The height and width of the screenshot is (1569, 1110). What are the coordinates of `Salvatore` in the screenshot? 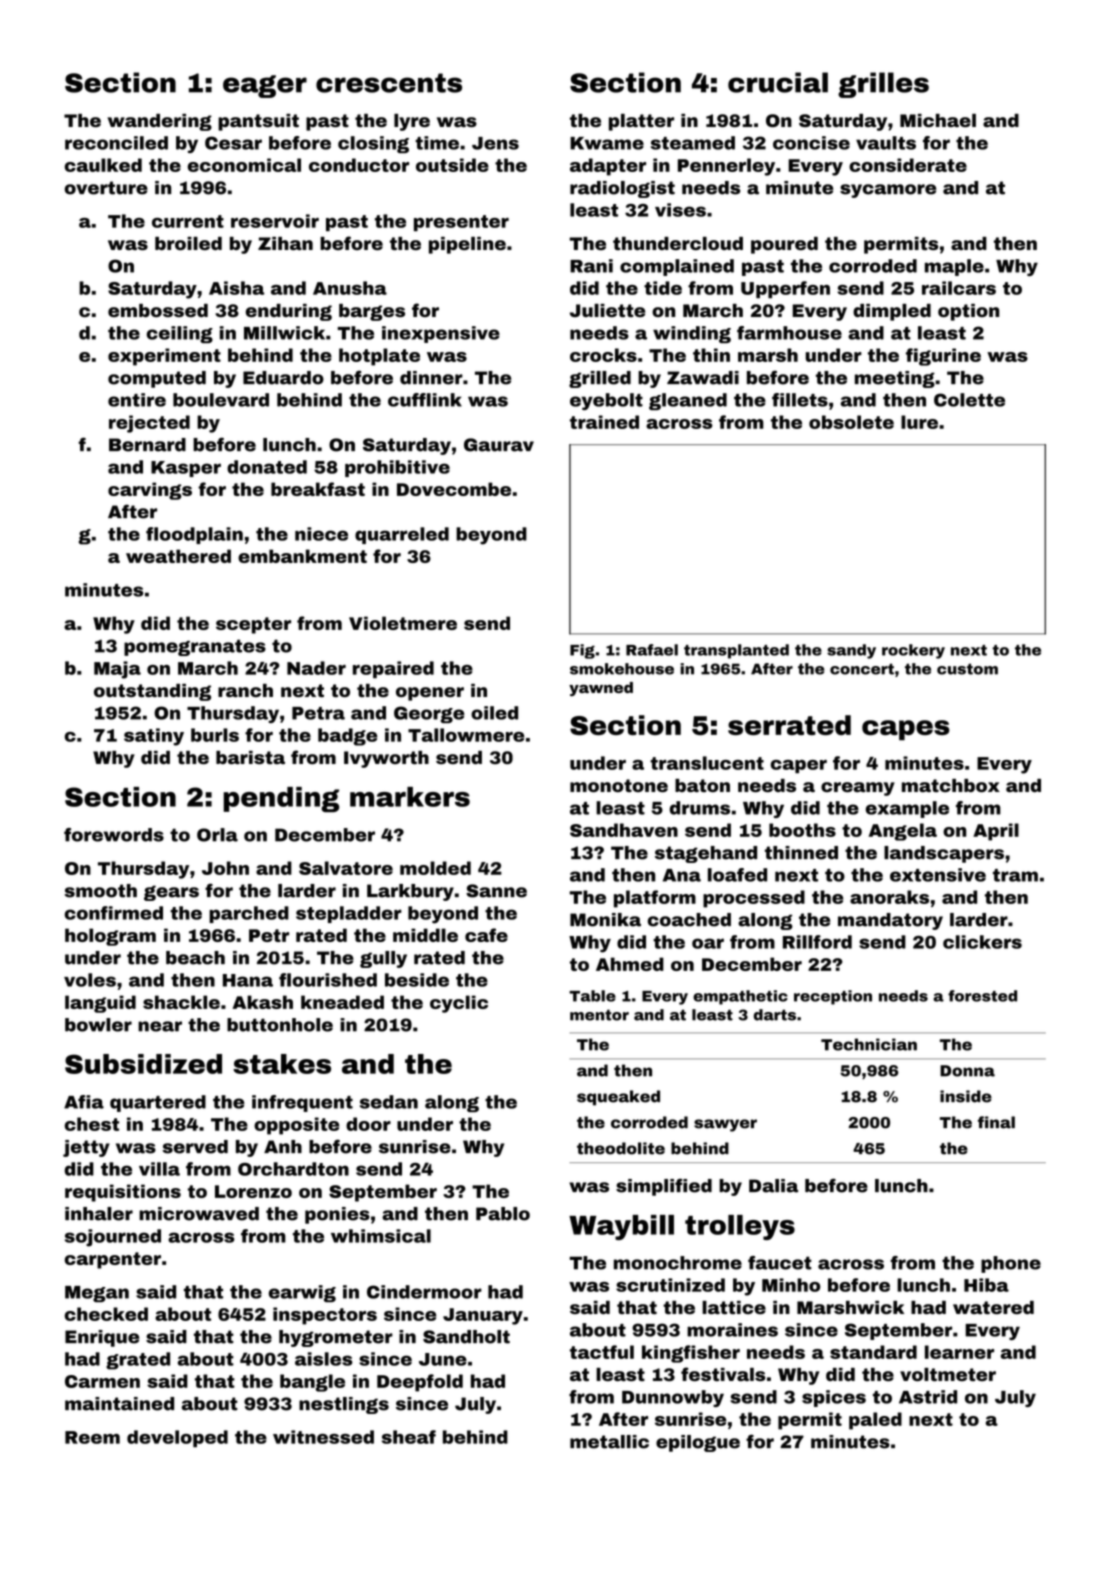 It's located at (346, 868).
